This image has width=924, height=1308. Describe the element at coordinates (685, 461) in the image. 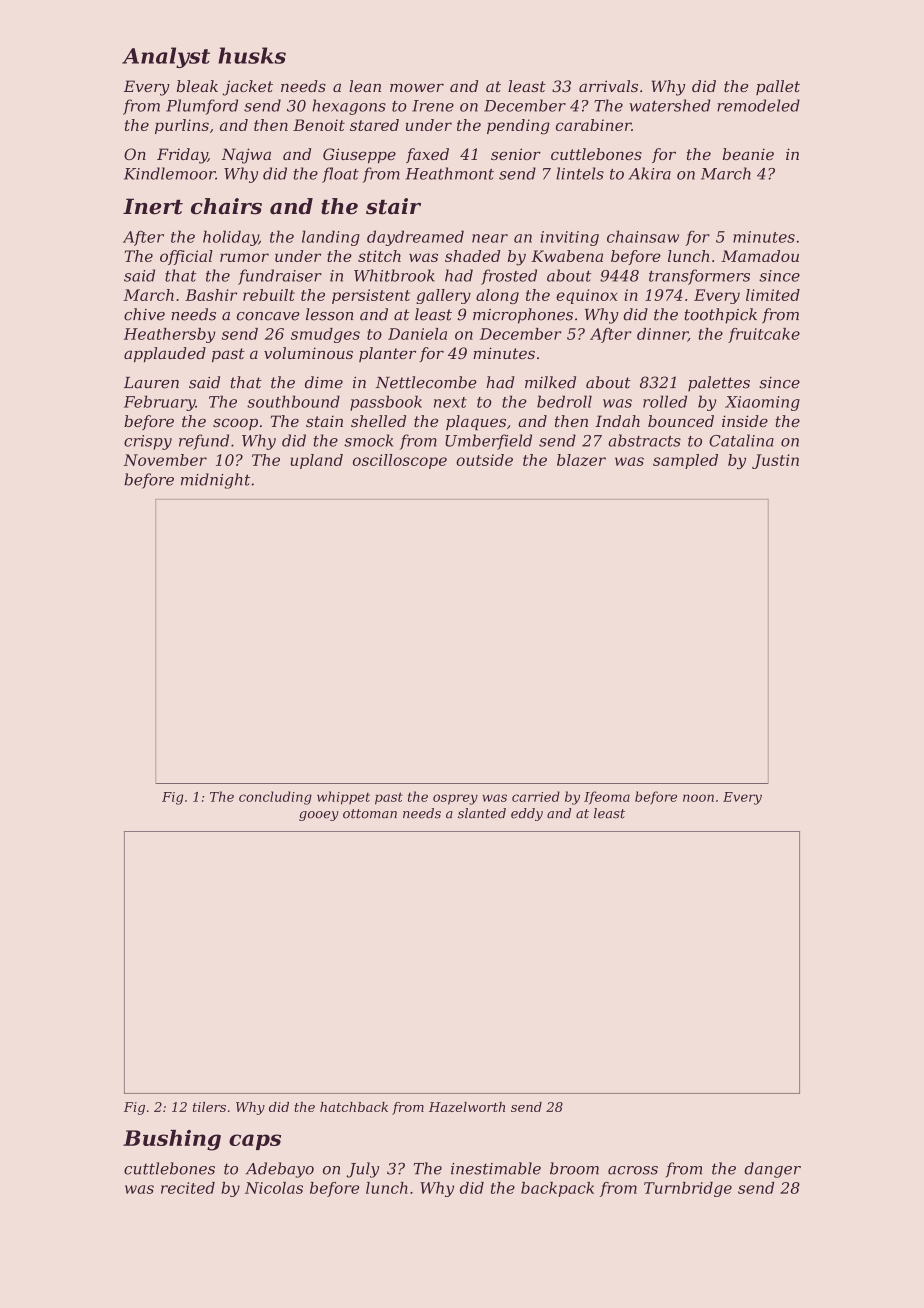

I see `sampled` at that location.
